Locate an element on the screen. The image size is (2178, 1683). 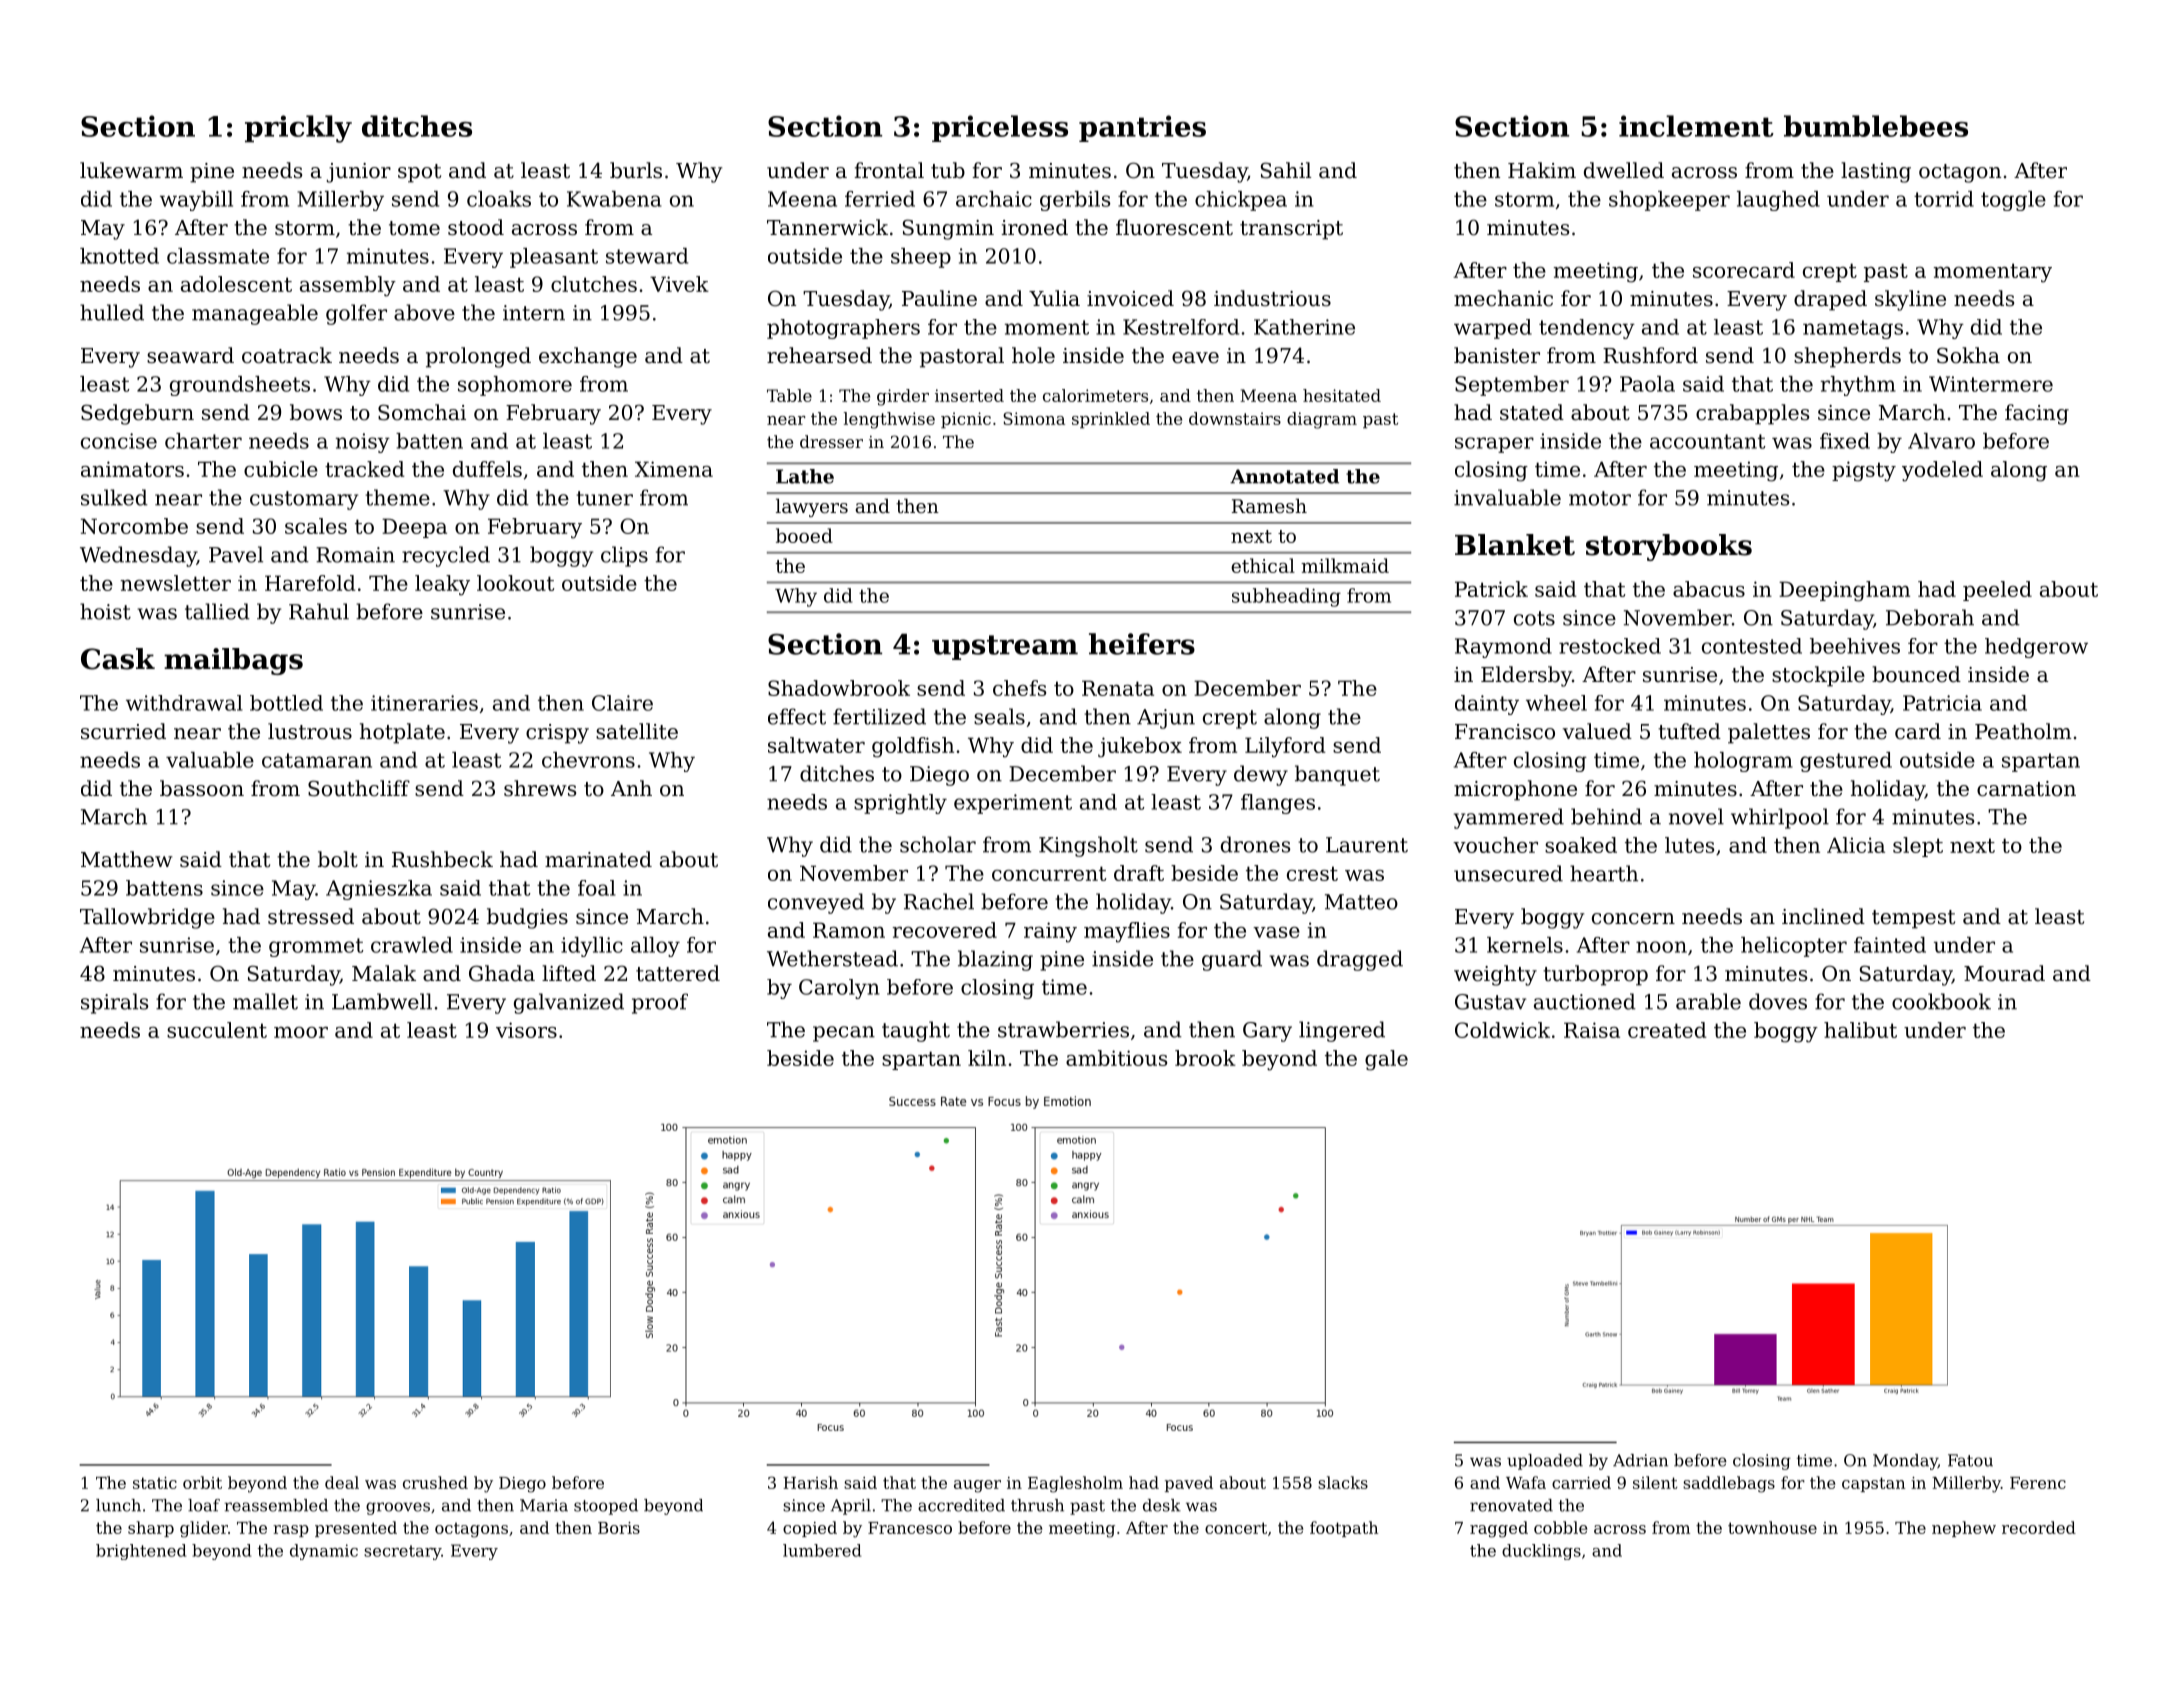
laughed is located at coordinates (1778, 201).
